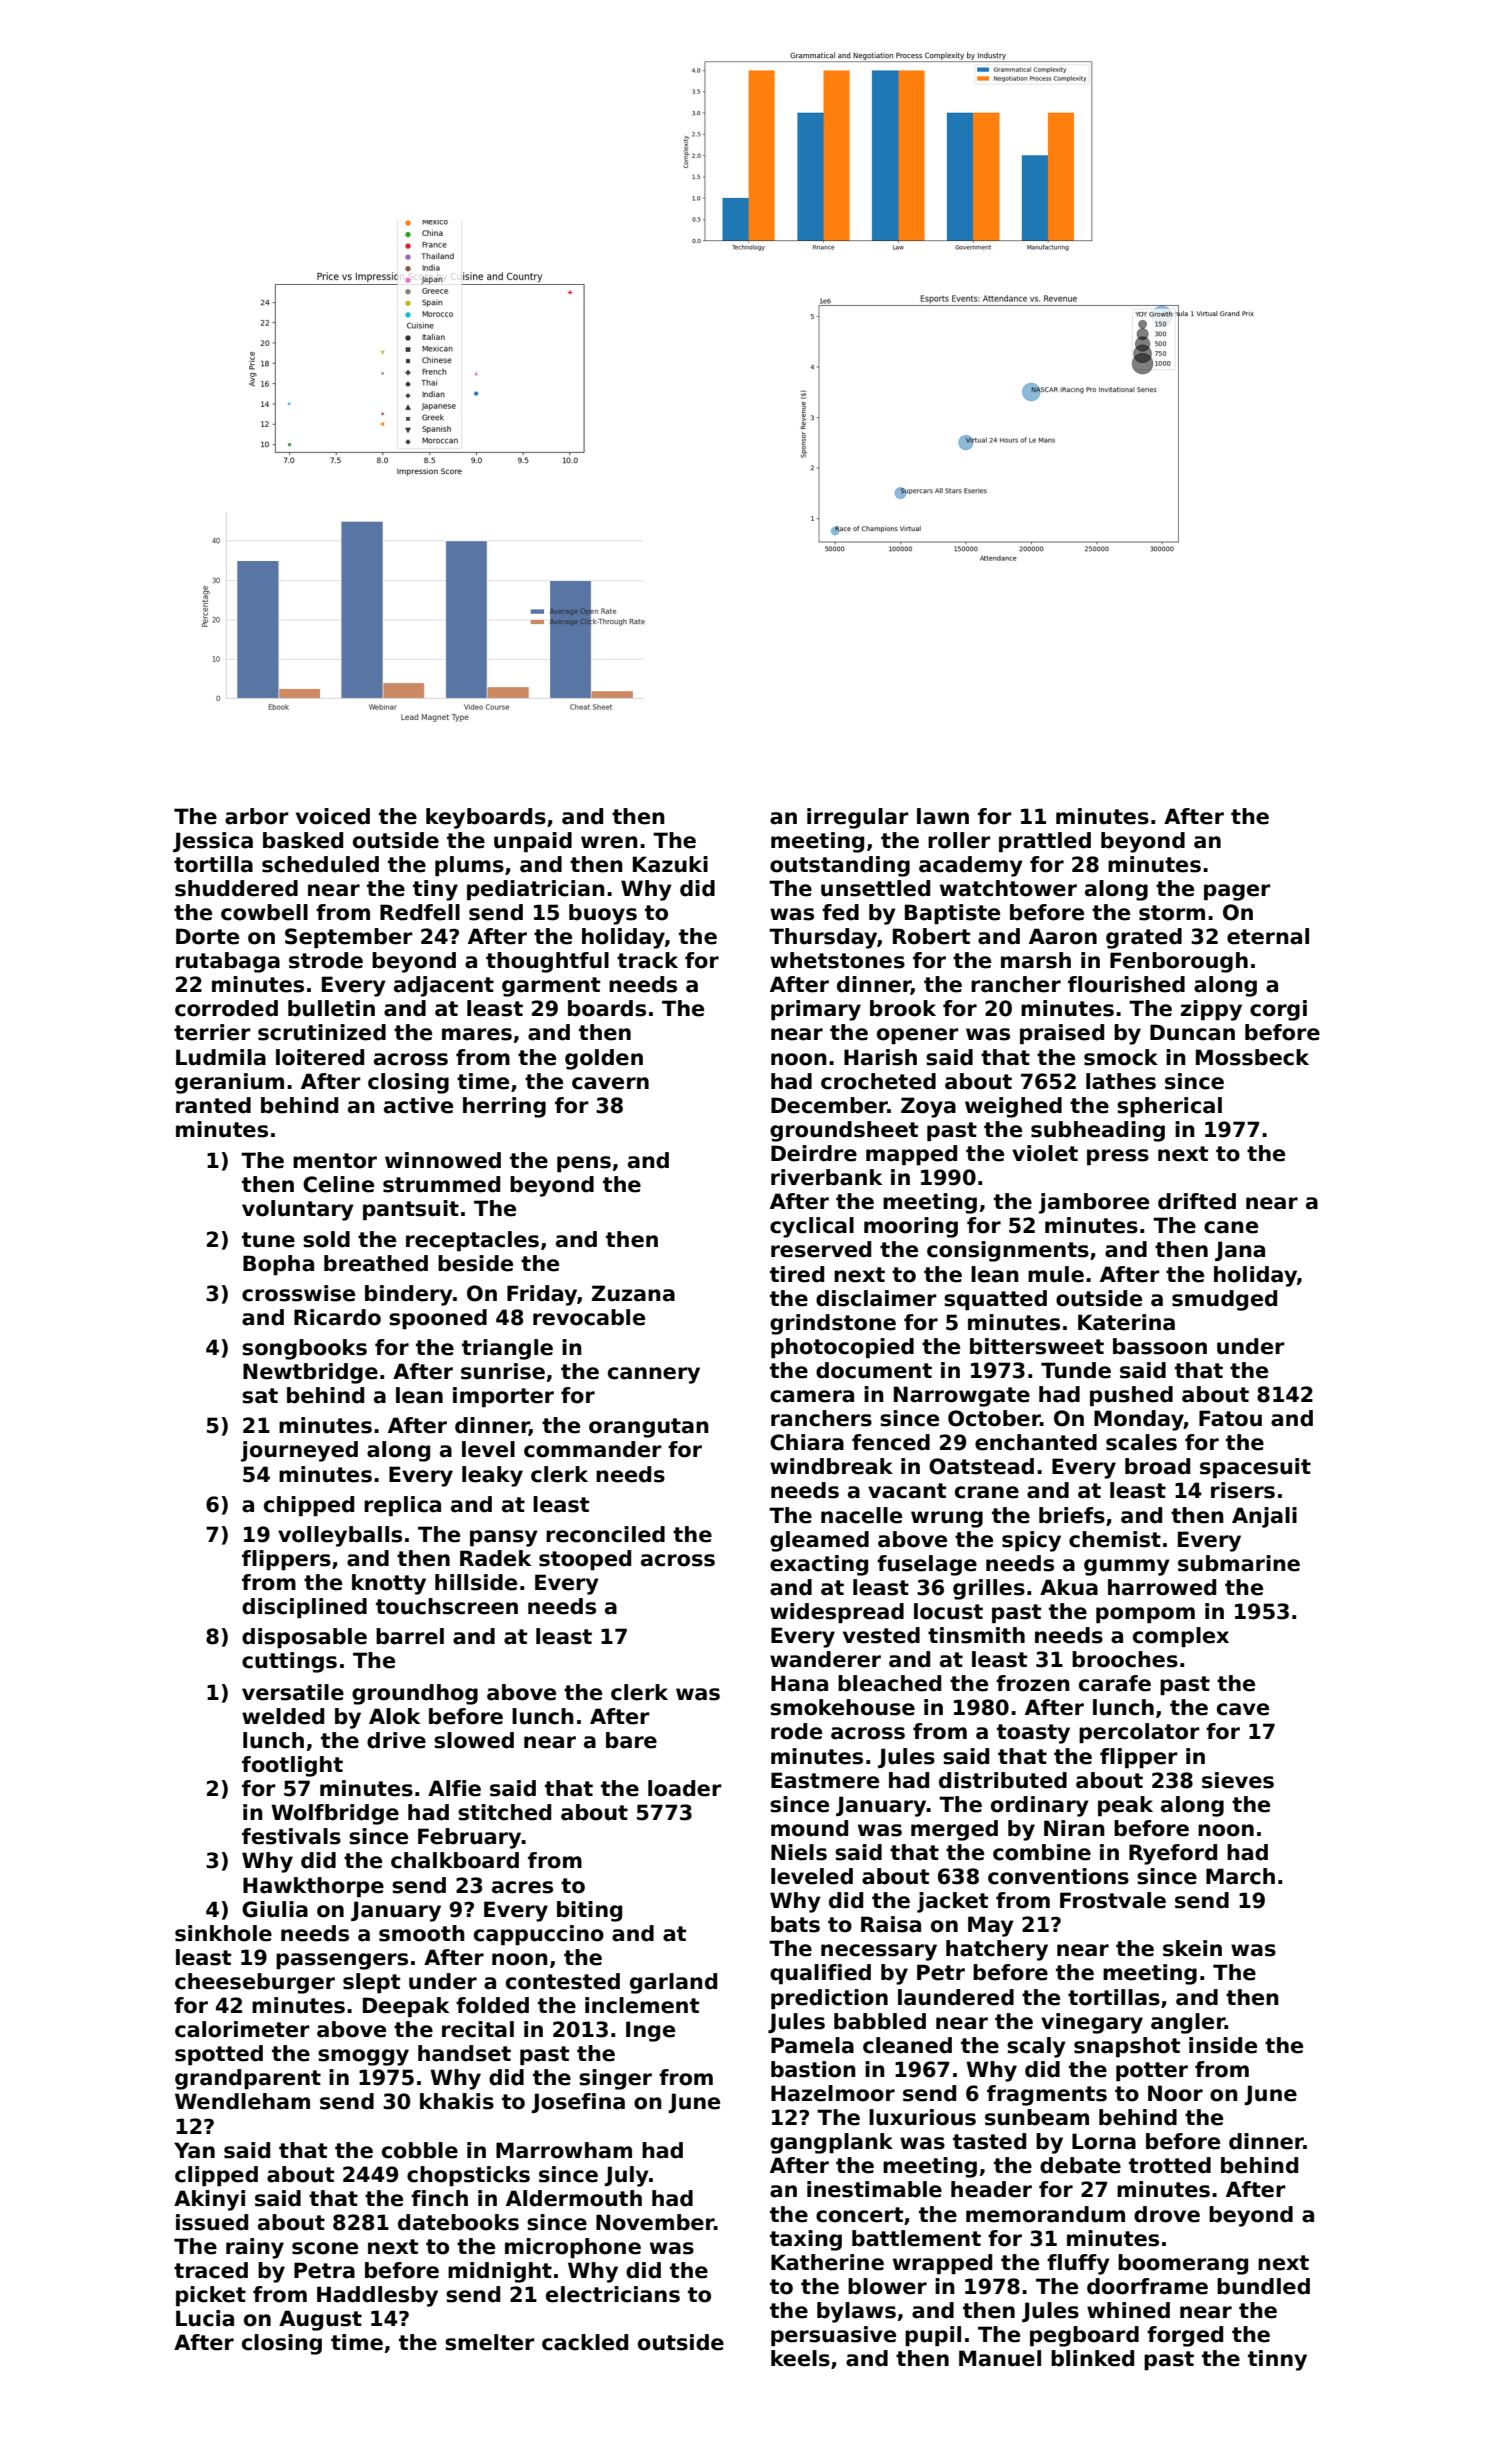  I want to click on pegboard, so click(1084, 2336).
